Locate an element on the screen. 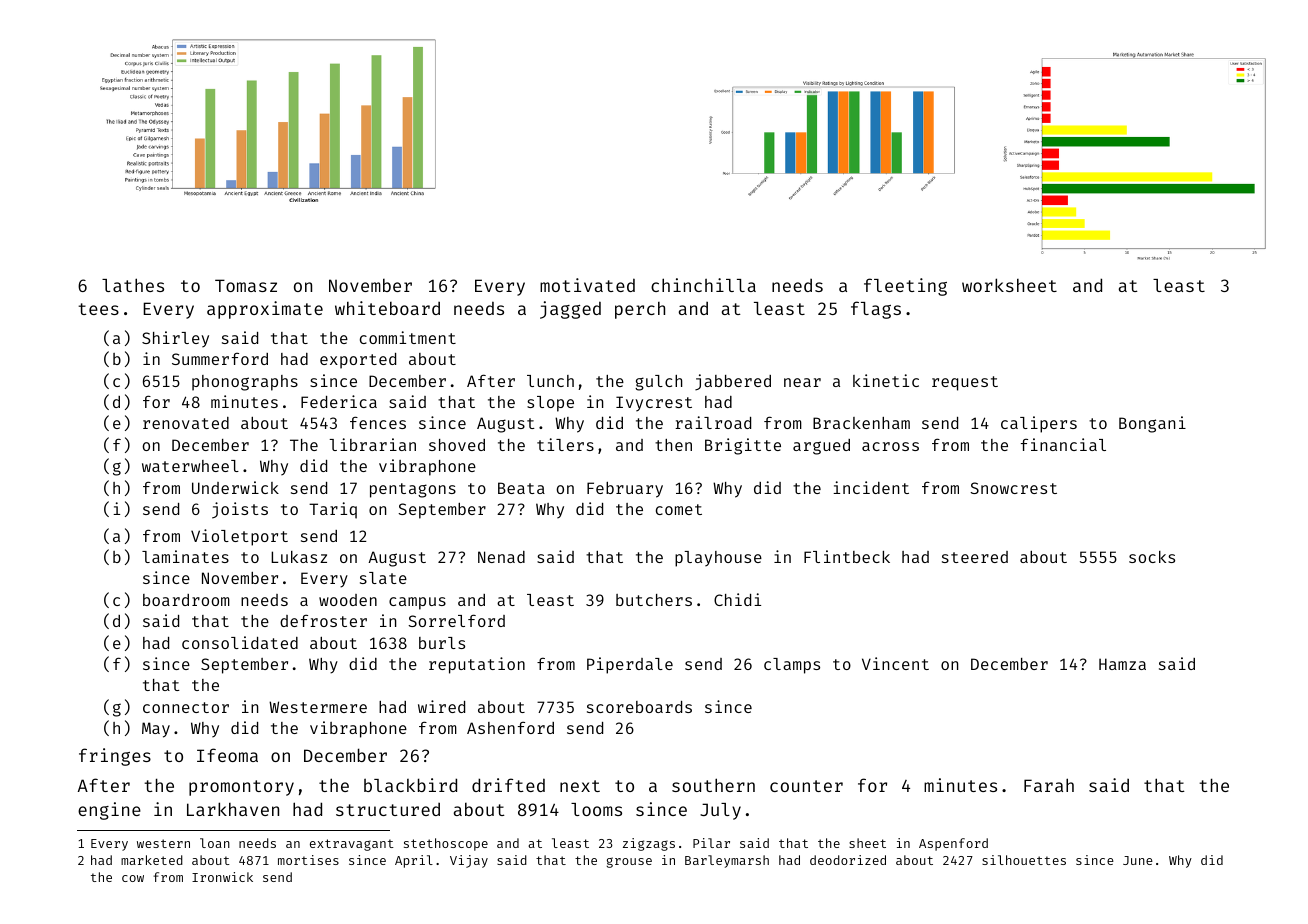 The width and height of the screenshot is (1308, 924). motivated is located at coordinates (587, 285).
